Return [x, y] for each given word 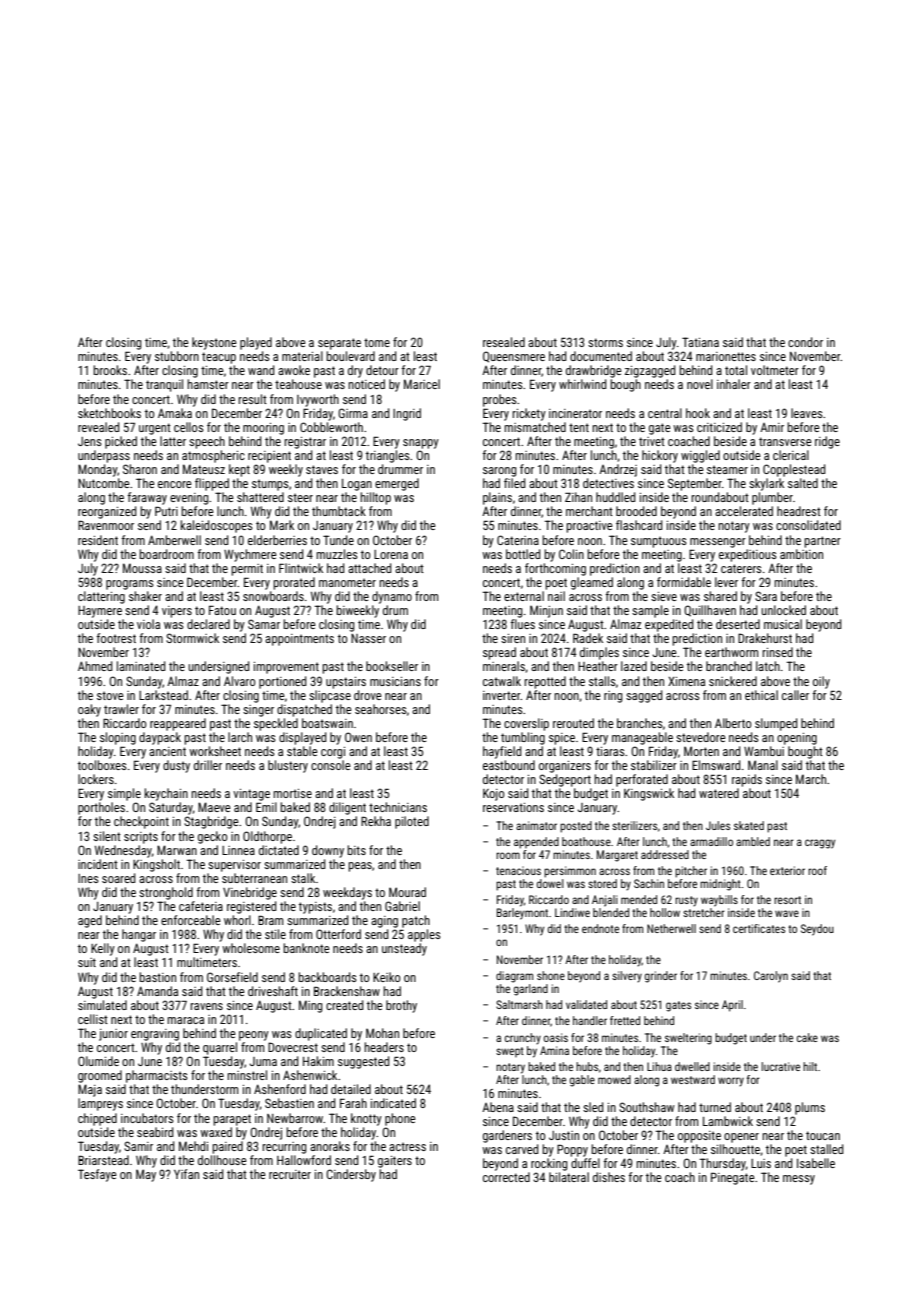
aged [90, 921]
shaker [145, 596]
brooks [110, 370]
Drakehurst [765, 638]
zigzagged [650, 371]
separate [339, 344]
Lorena [391, 554]
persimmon [570, 872]
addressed [665, 854]
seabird [155, 1132]
